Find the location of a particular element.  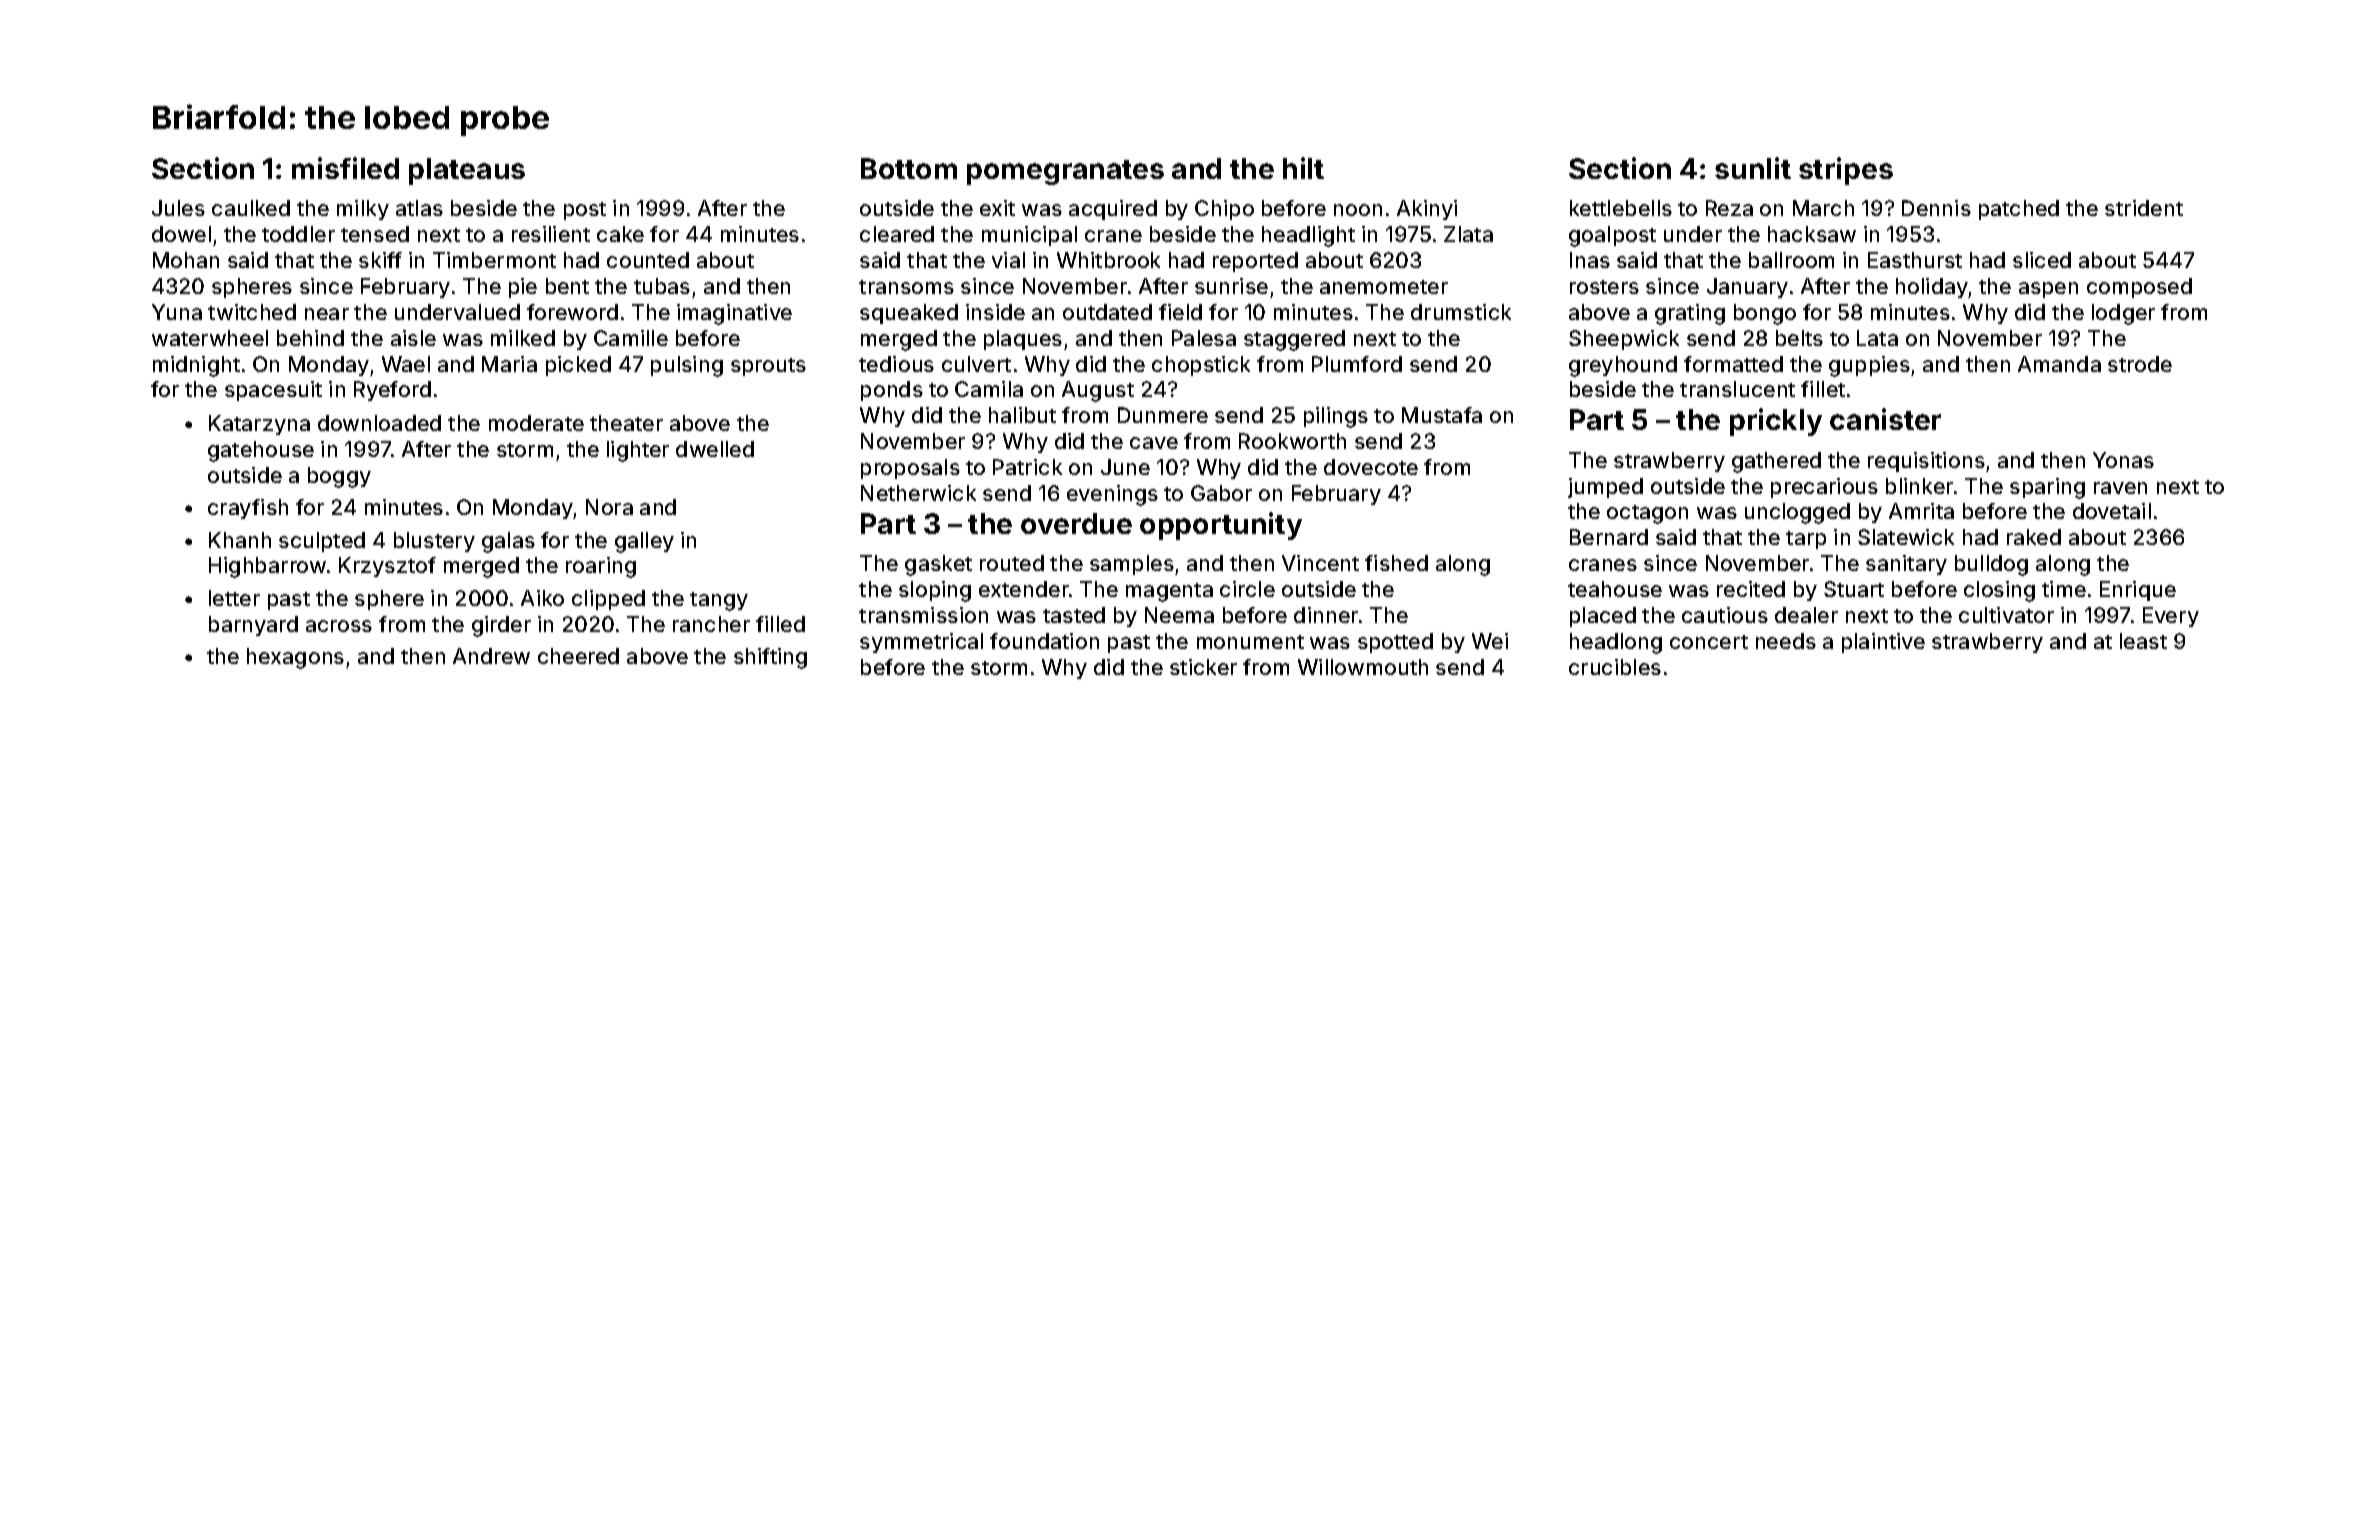

spacesuit is located at coordinates (273, 391).
